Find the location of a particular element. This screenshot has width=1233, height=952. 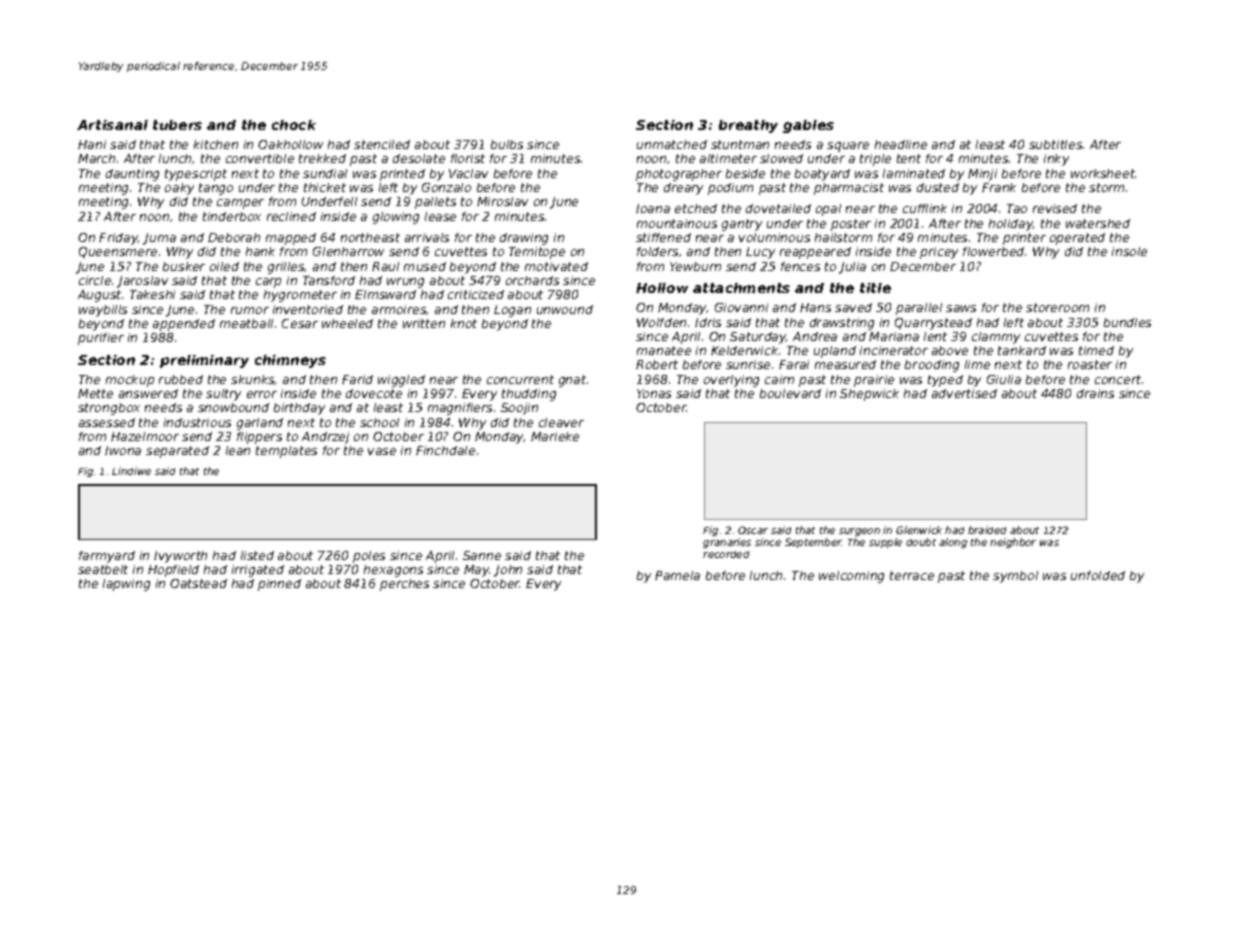

worksheet is located at coordinates (1103, 173).
